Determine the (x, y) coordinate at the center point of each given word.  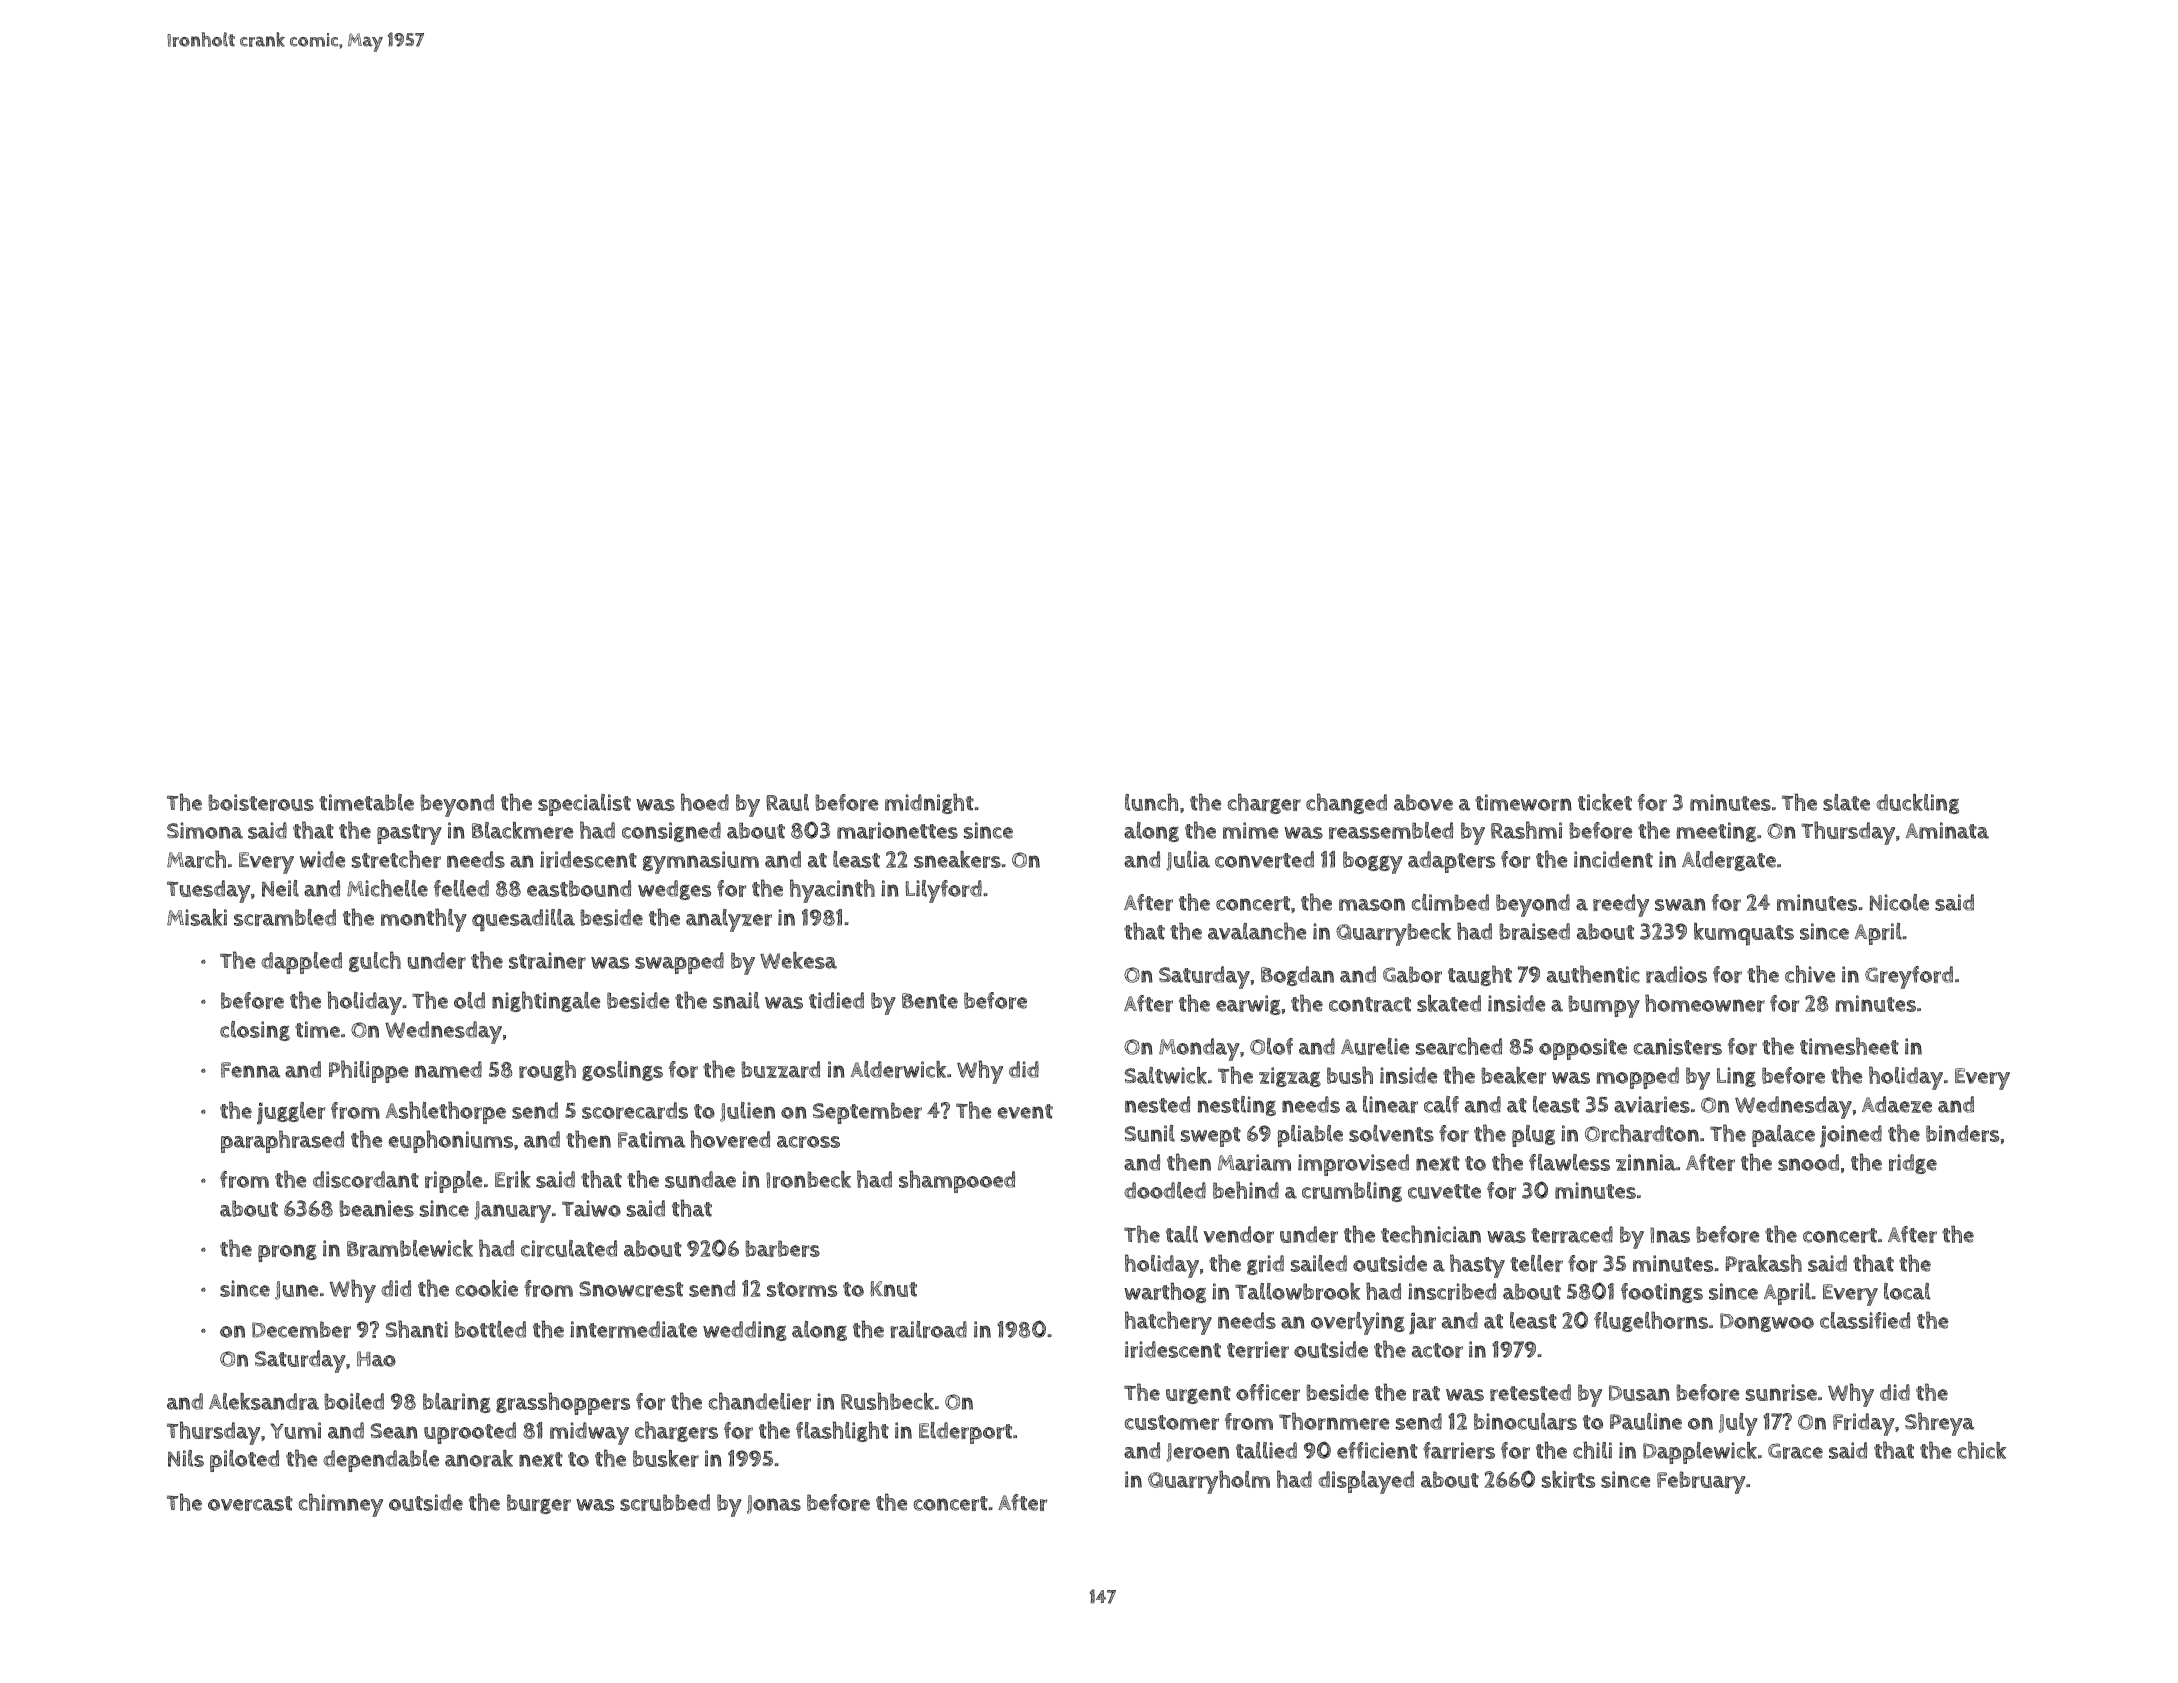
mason (1372, 904)
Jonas (774, 1504)
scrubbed (665, 1502)
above (1423, 802)
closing (255, 1031)
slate (1846, 802)
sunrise (1781, 1392)
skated (1449, 1003)
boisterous (261, 802)
